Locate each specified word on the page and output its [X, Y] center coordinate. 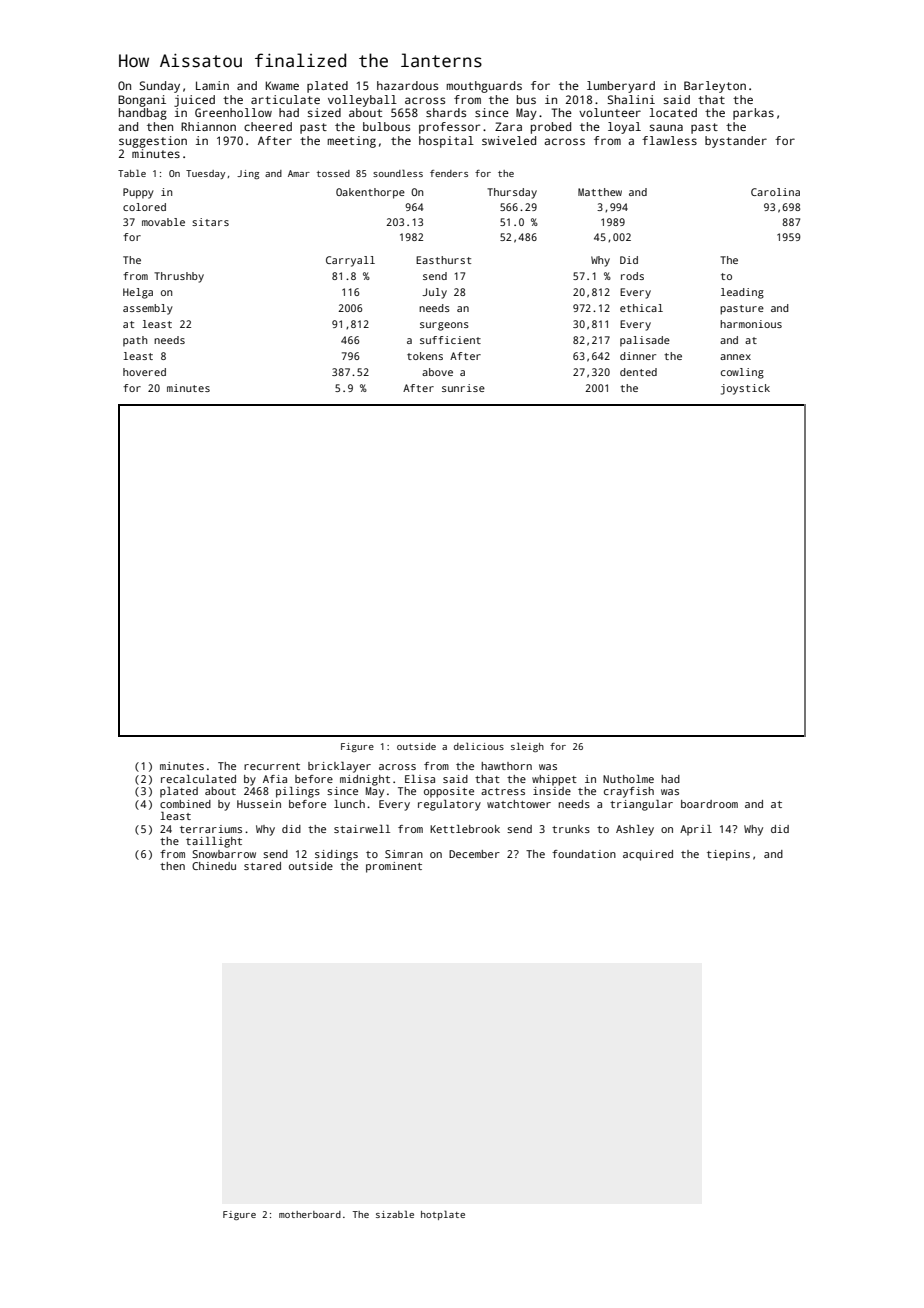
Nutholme [628, 779]
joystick [745, 389]
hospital [446, 142]
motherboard [310, 1214]
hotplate [443, 1215]
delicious [479, 746]
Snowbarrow [224, 854]
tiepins [728, 855]
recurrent [272, 766]
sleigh [527, 747]
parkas [753, 114]
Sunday [159, 87]
